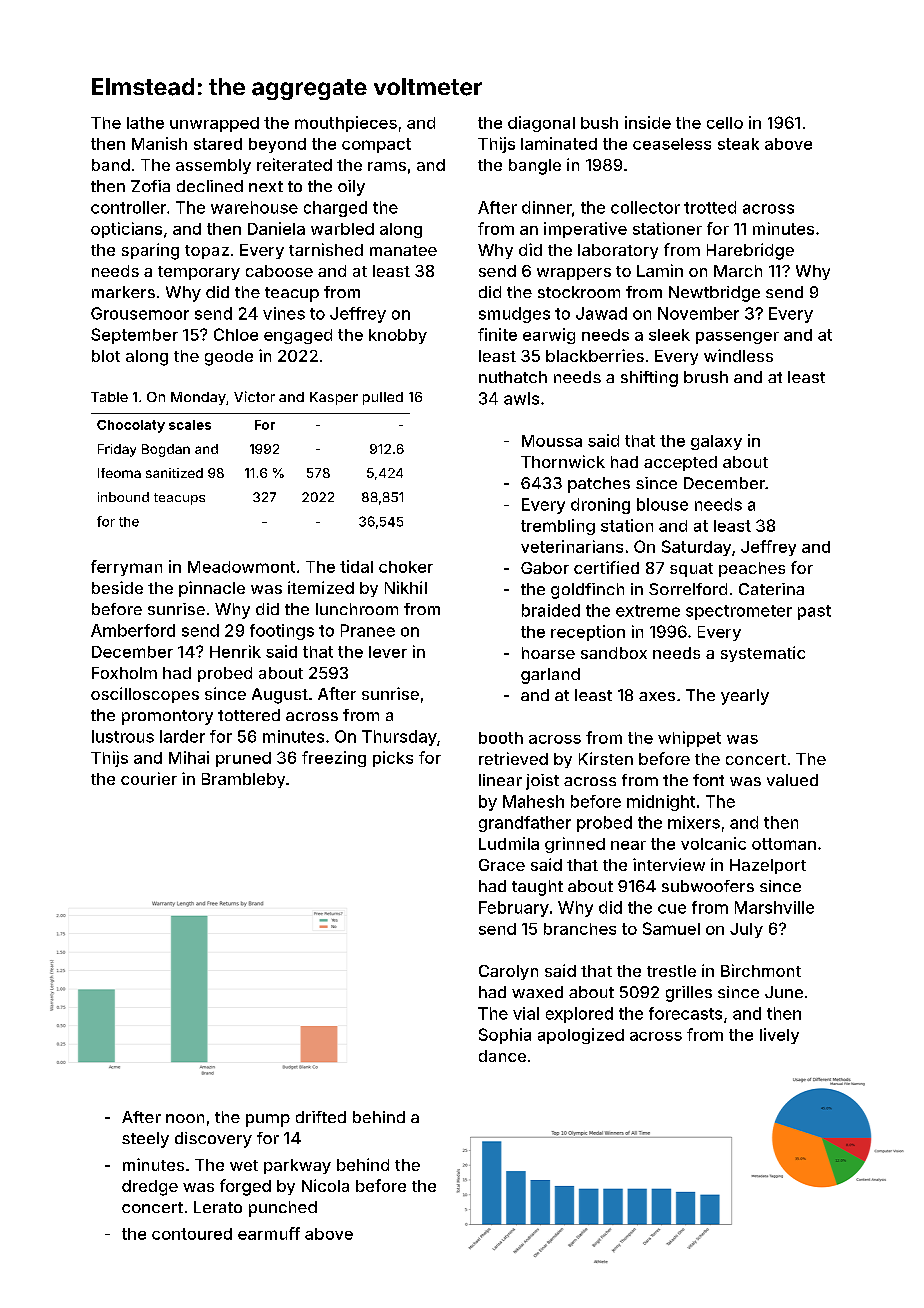 The width and height of the screenshot is (924, 1308). Describe the element at coordinates (552, 441) in the screenshot. I see `Moussa` at that location.
